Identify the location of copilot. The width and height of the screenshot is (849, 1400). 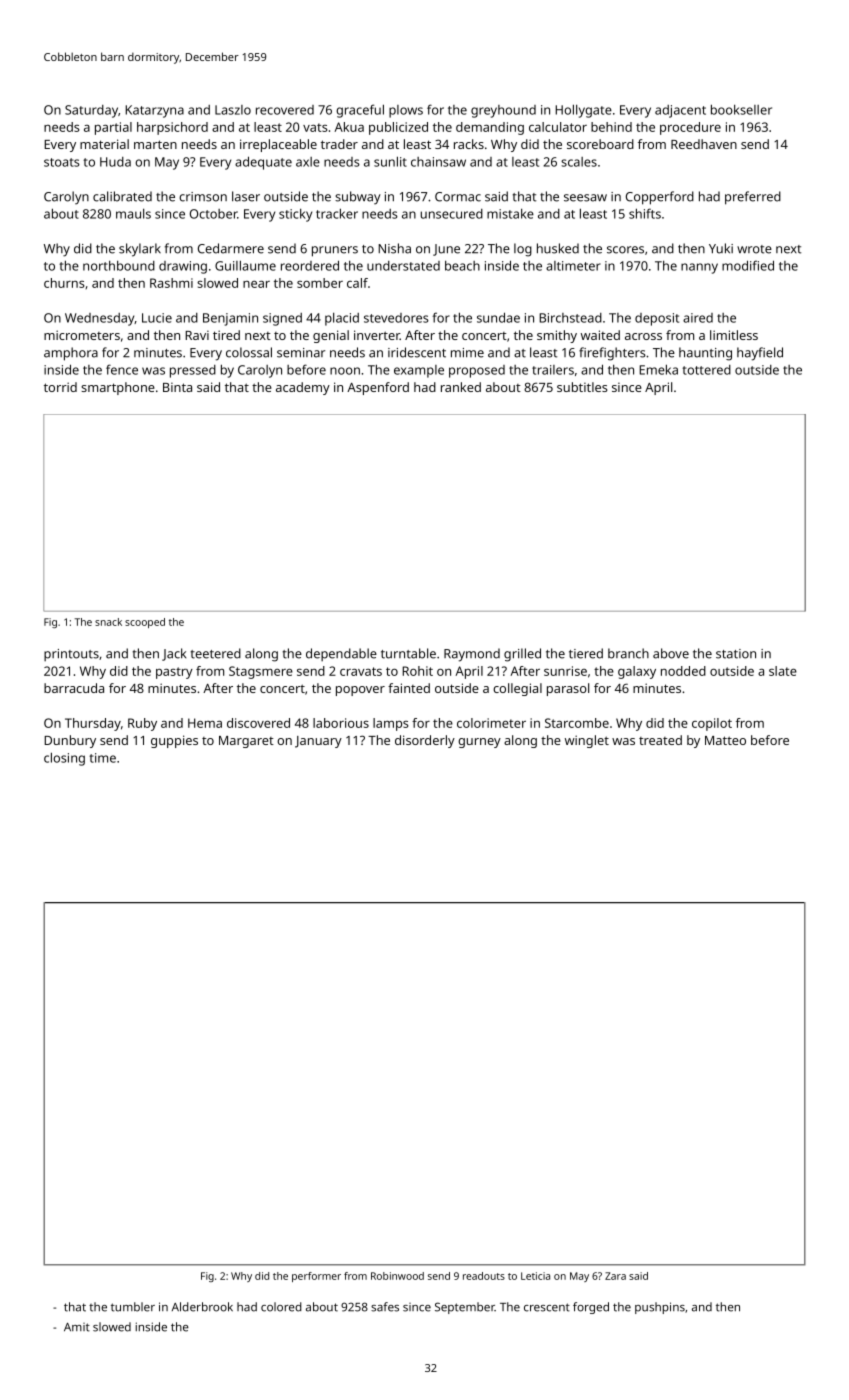
(712, 724).
